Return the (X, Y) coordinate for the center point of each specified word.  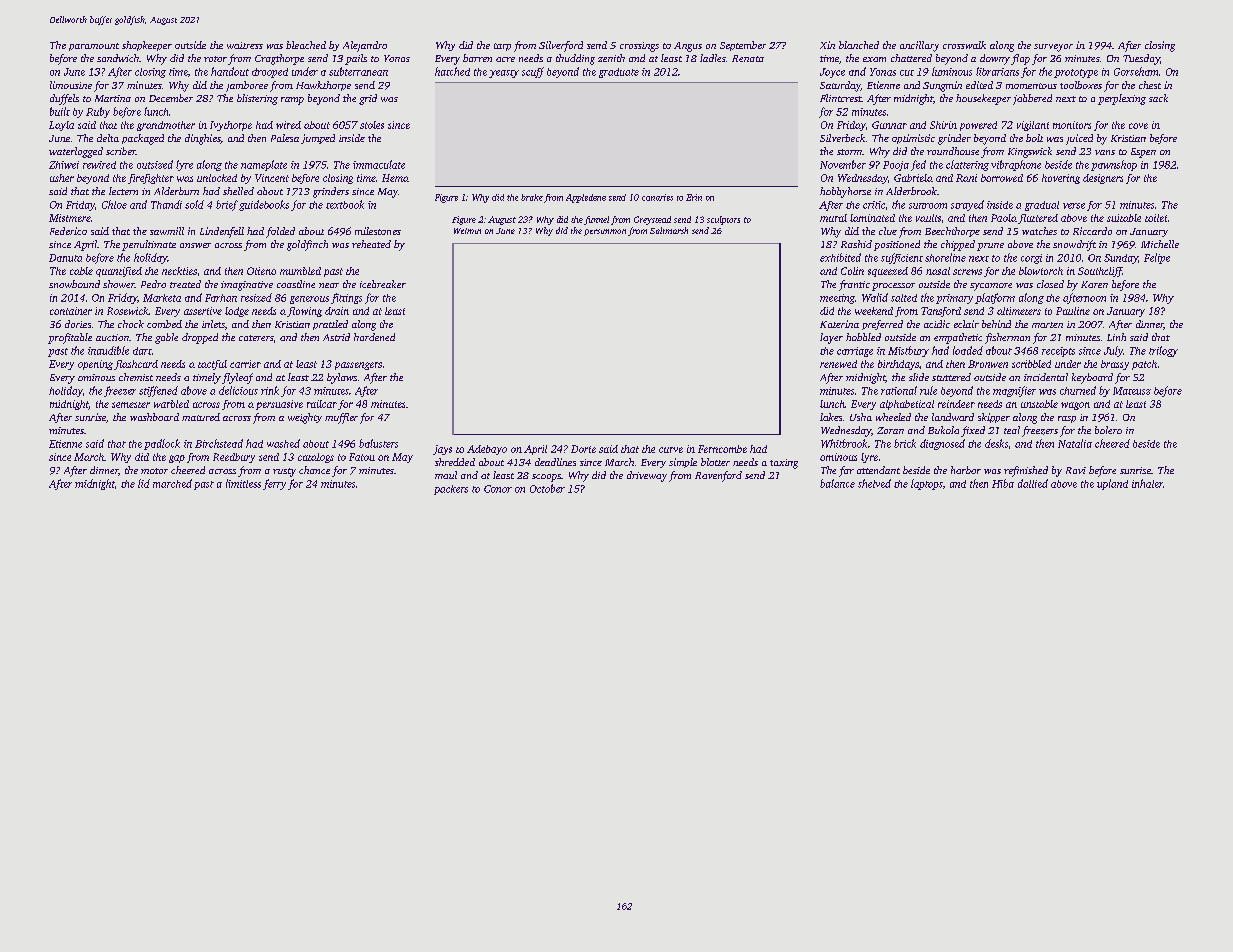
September (743, 46)
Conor (498, 489)
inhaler (1147, 483)
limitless (243, 483)
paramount (94, 47)
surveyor (1053, 48)
